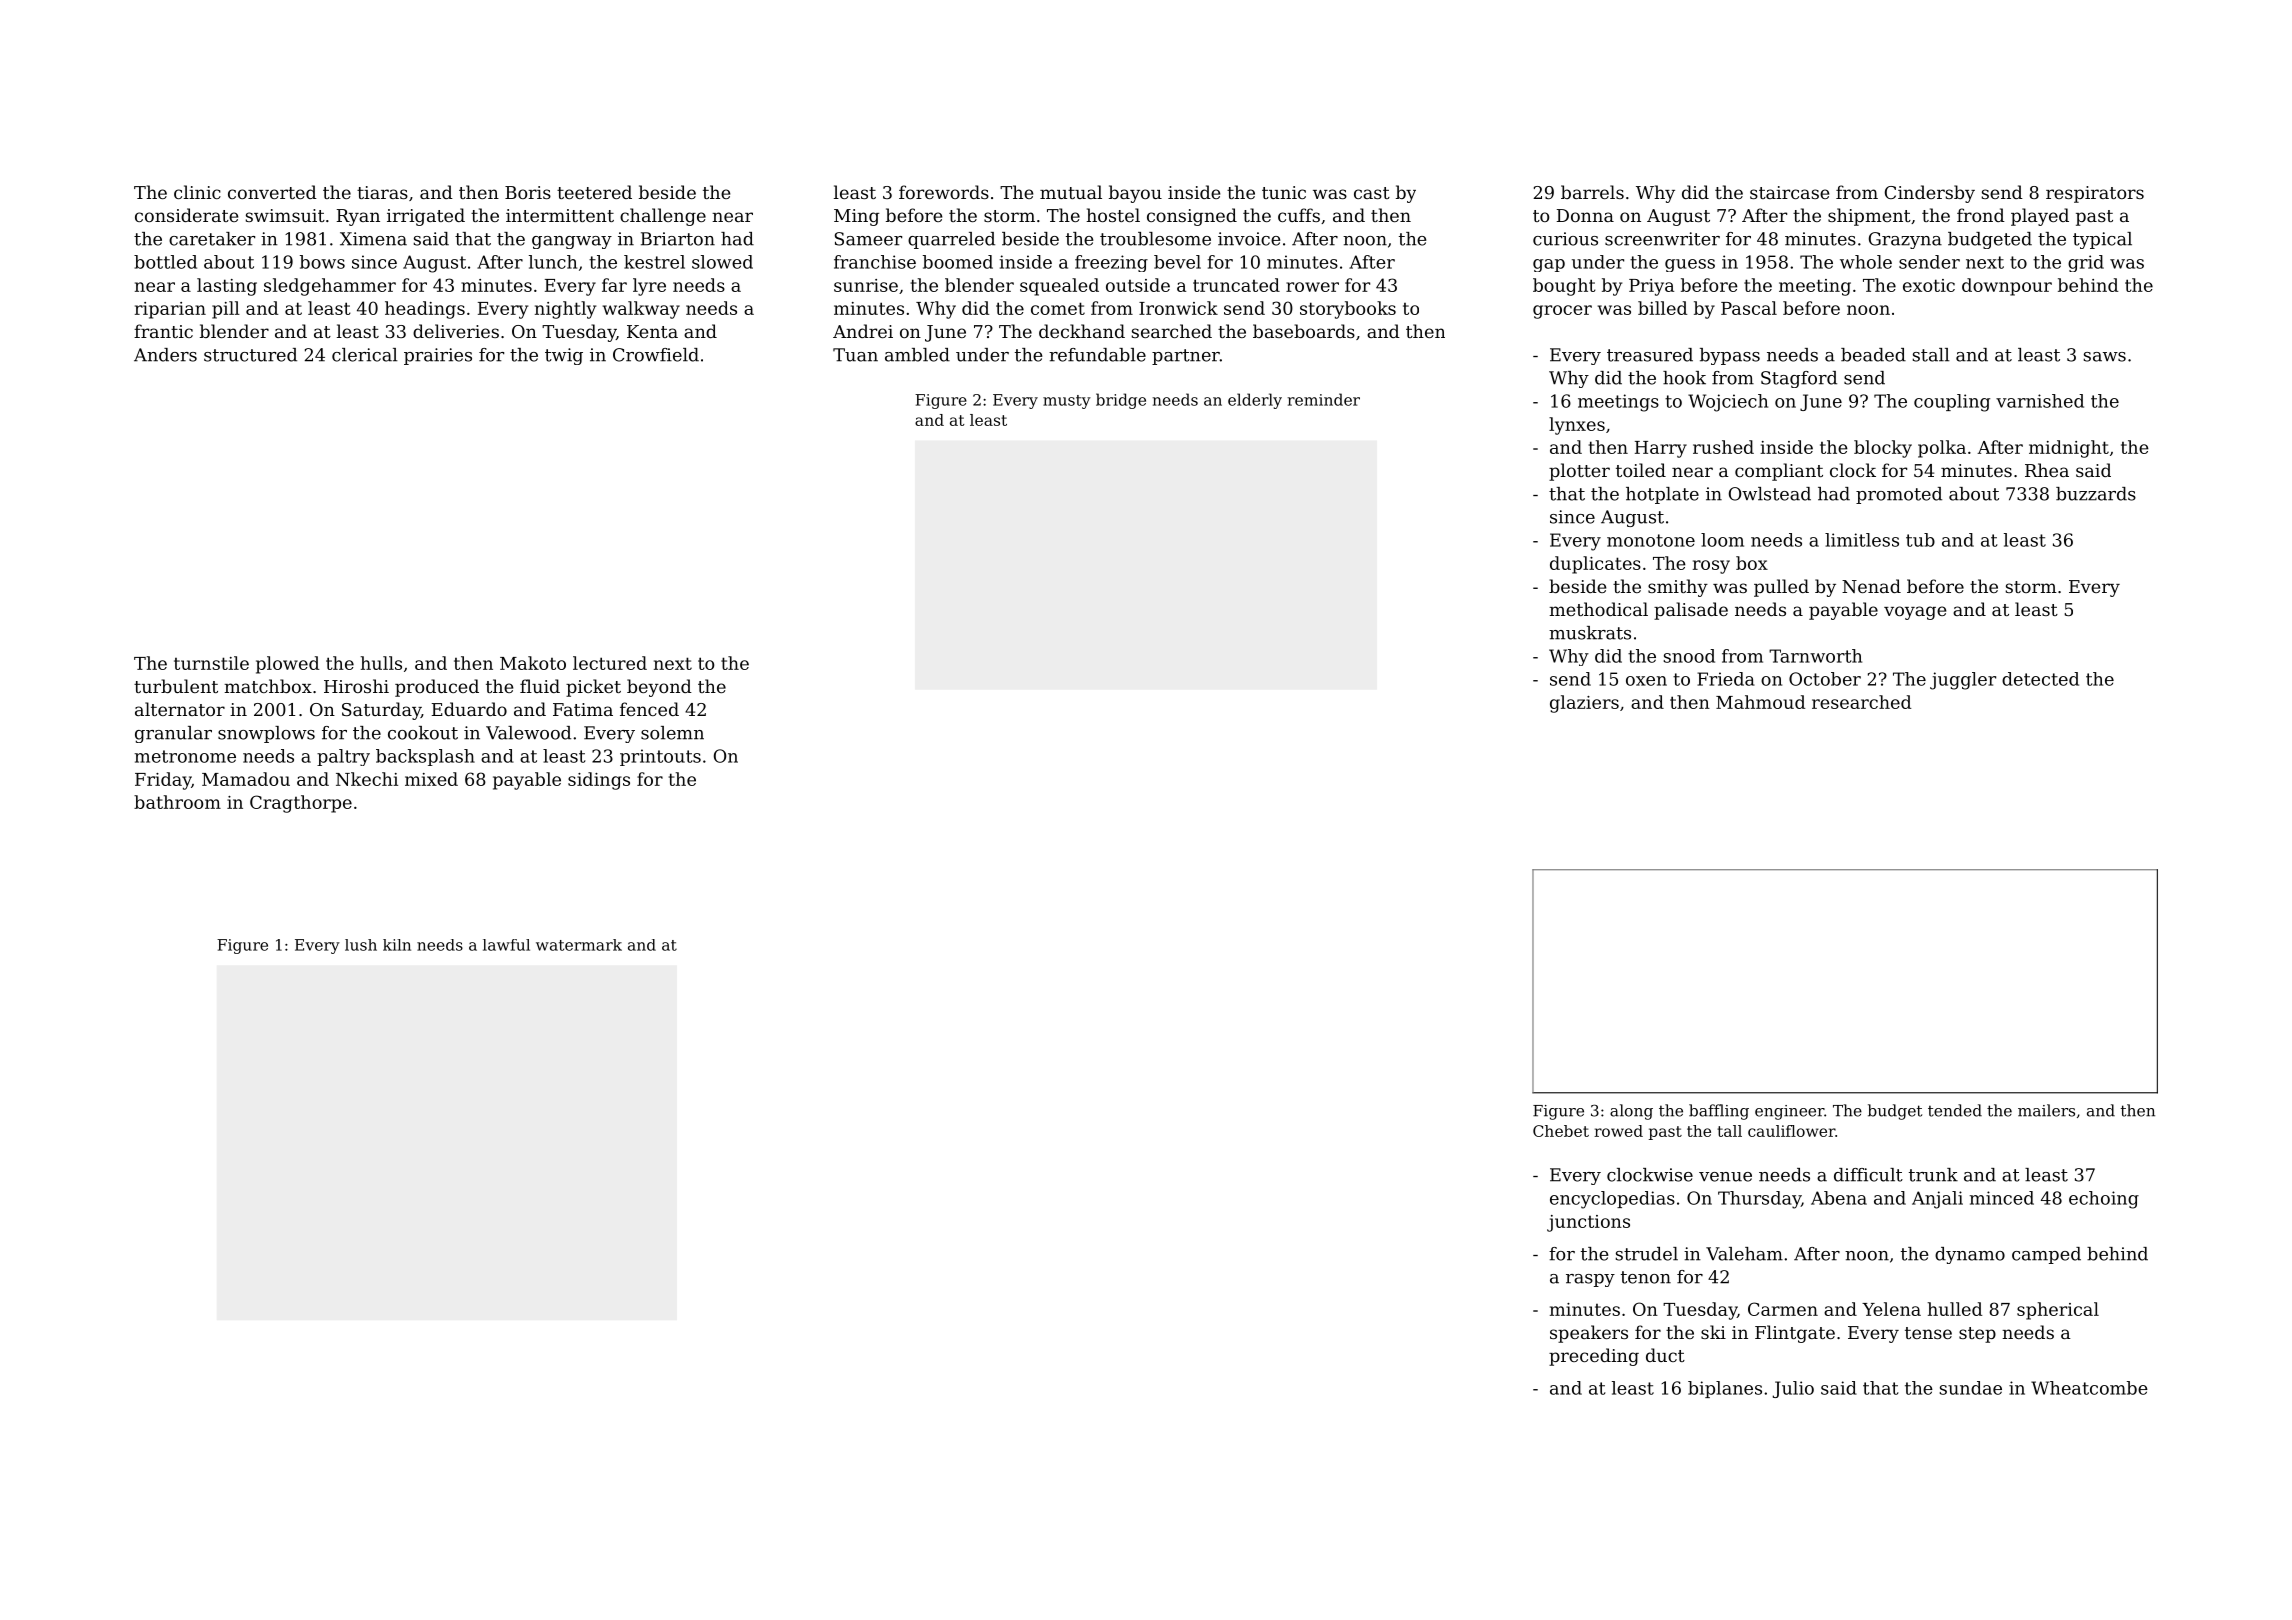 This document has height=1620, width=2292. Describe the element at coordinates (528, 733) in the document. I see `Valewood` at that location.
